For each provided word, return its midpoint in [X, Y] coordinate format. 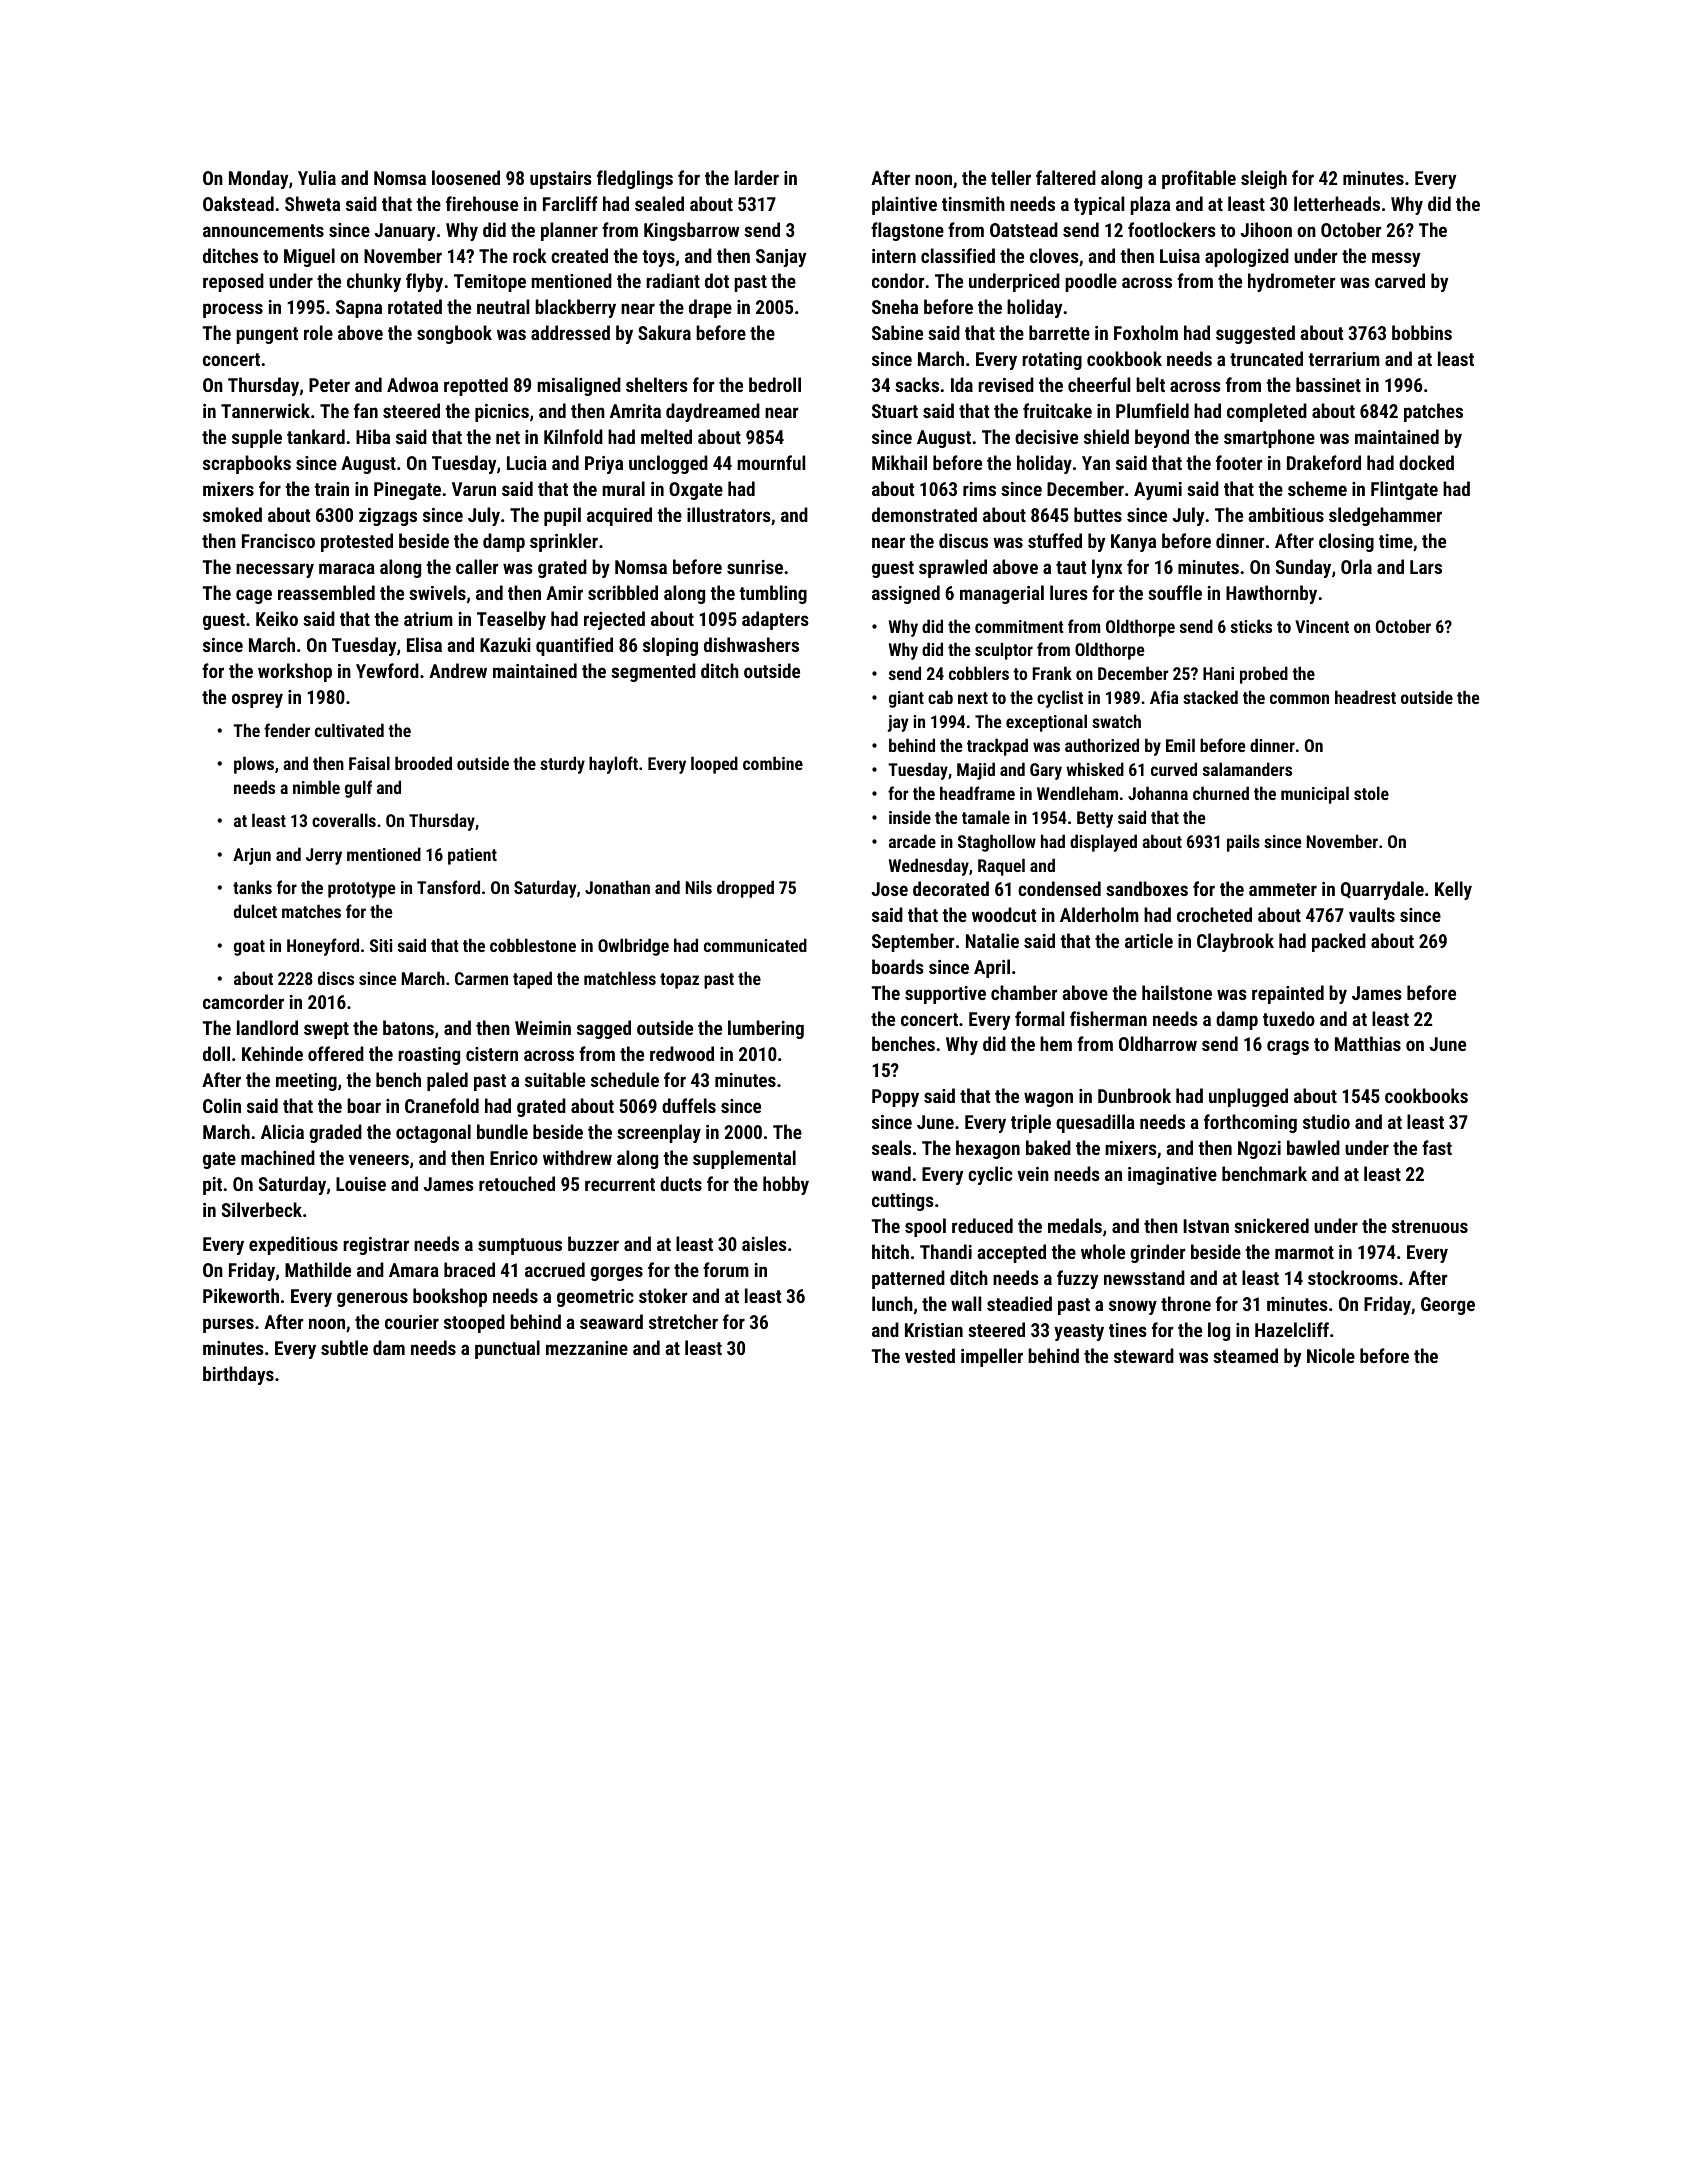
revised [1006, 384]
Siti [381, 945]
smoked [232, 514]
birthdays [238, 1375]
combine [773, 763]
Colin [222, 1105]
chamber [1024, 992]
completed [1267, 412]
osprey [257, 700]
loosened [466, 177]
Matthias [1368, 1043]
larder [757, 177]
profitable [1199, 179]
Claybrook [1235, 942]
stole [1371, 793]
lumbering [766, 1029]
